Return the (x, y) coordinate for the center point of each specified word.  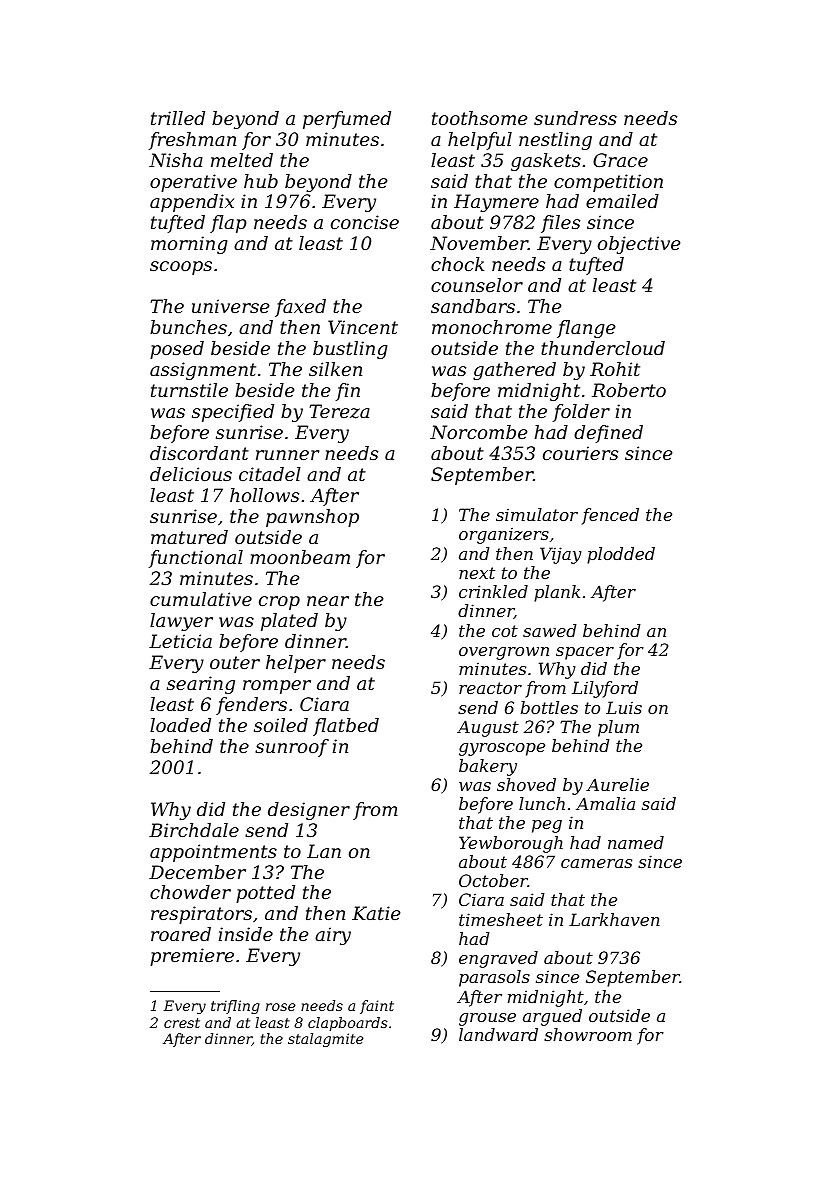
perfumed (347, 120)
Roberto (629, 390)
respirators (201, 915)
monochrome (492, 327)
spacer (585, 653)
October (493, 880)
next (477, 573)
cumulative (201, 599)
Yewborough (511, 844)
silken (335, 369)
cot (505, 631)
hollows (264, 495)
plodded (621, 555)
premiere (192, 957)
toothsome (479, 118)
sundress (575, 118)
